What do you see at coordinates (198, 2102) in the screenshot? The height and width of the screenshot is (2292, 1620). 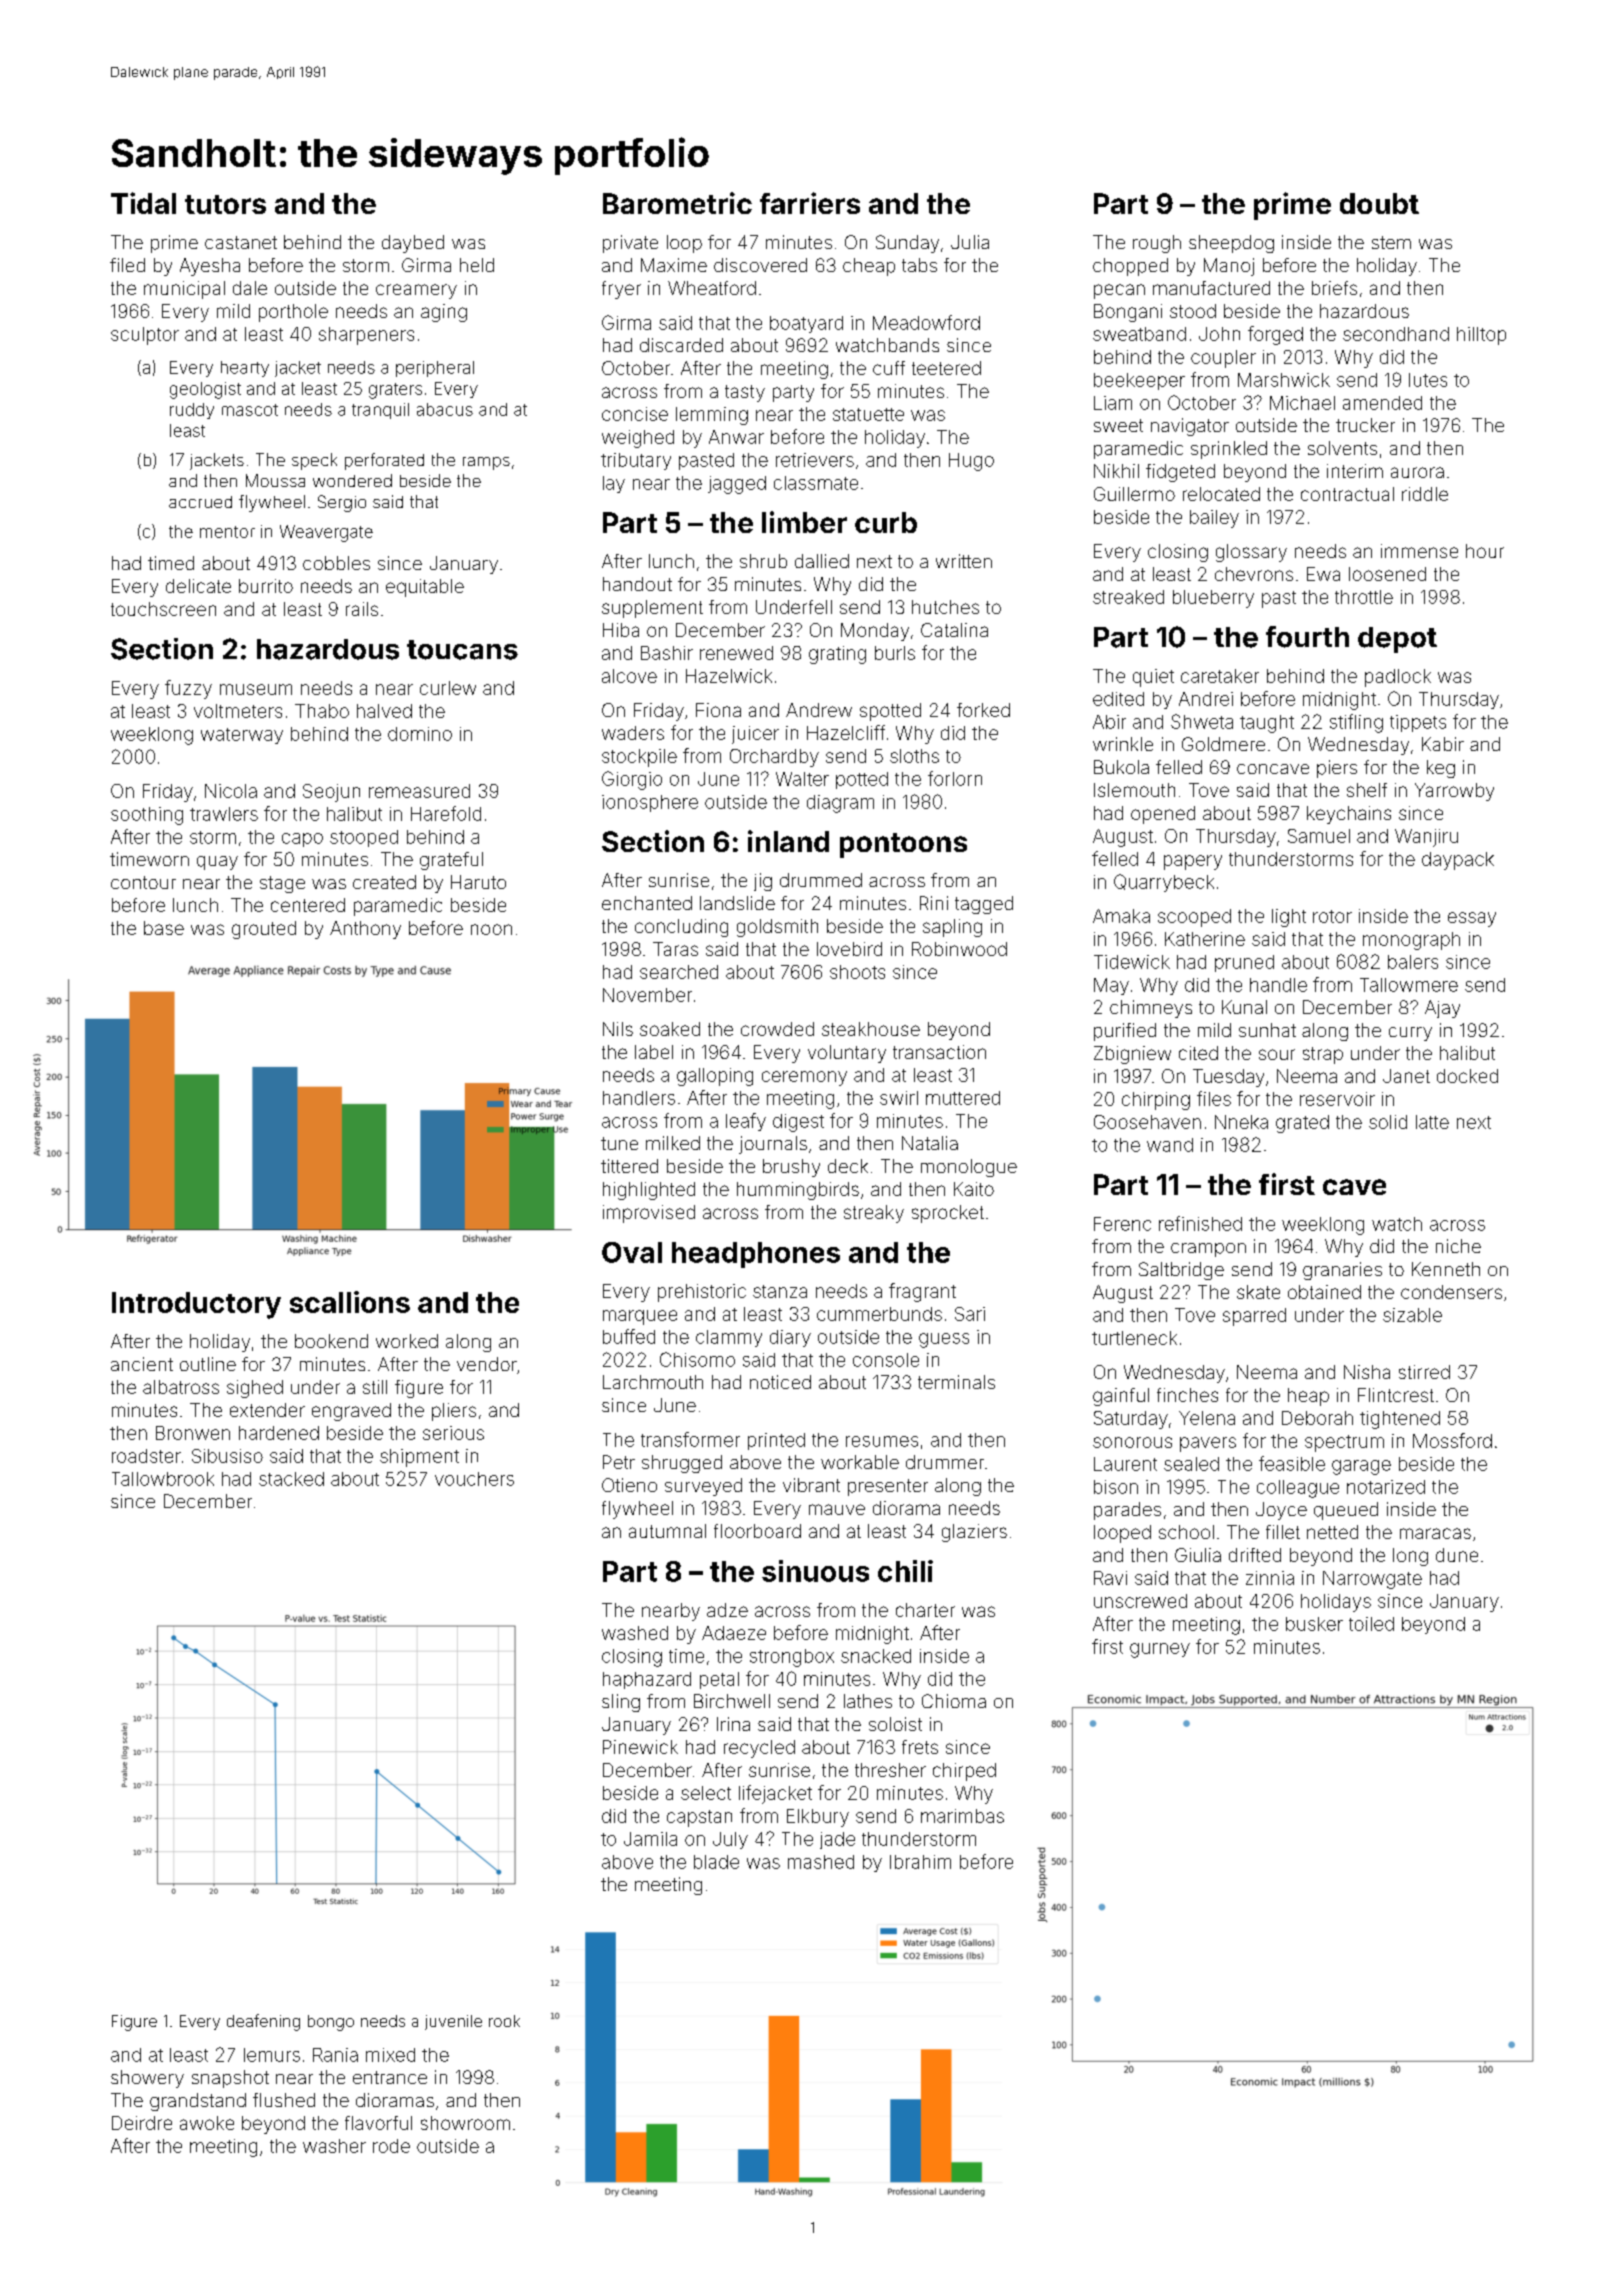 I see `grandstand` at bounding box center [198, 2102].
